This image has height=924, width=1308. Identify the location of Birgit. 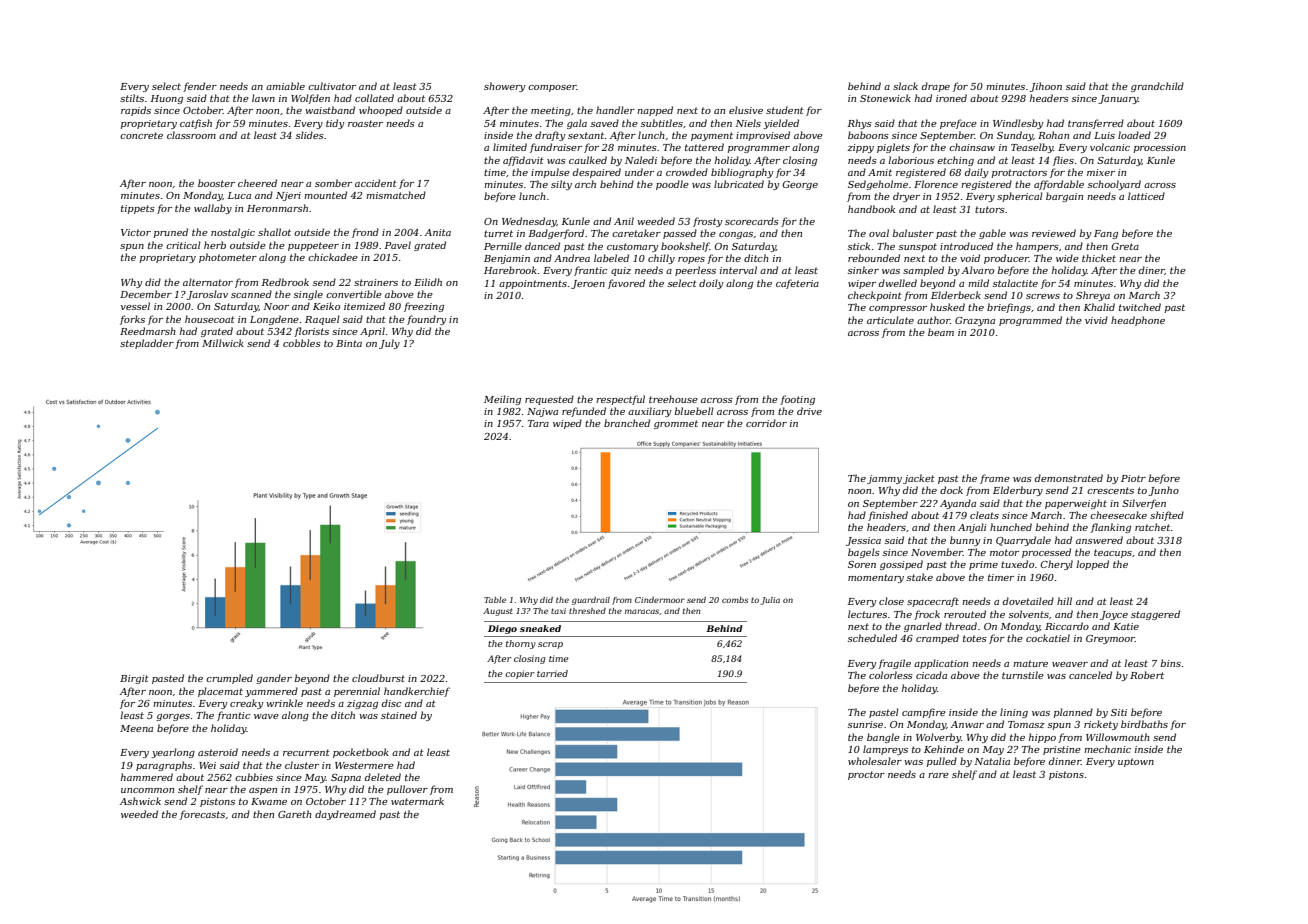
(134, 679).
